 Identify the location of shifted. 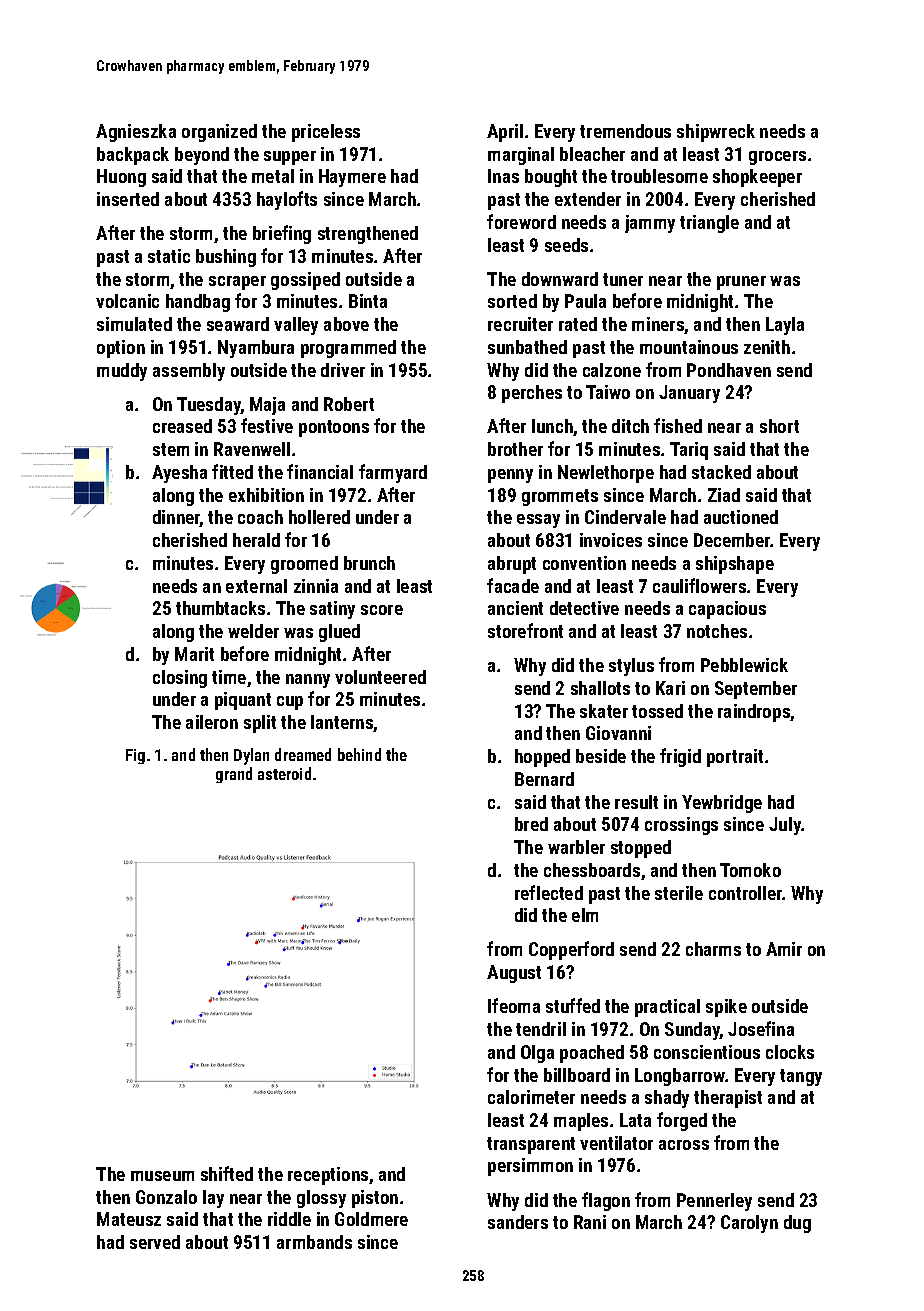
(227, 1173).
